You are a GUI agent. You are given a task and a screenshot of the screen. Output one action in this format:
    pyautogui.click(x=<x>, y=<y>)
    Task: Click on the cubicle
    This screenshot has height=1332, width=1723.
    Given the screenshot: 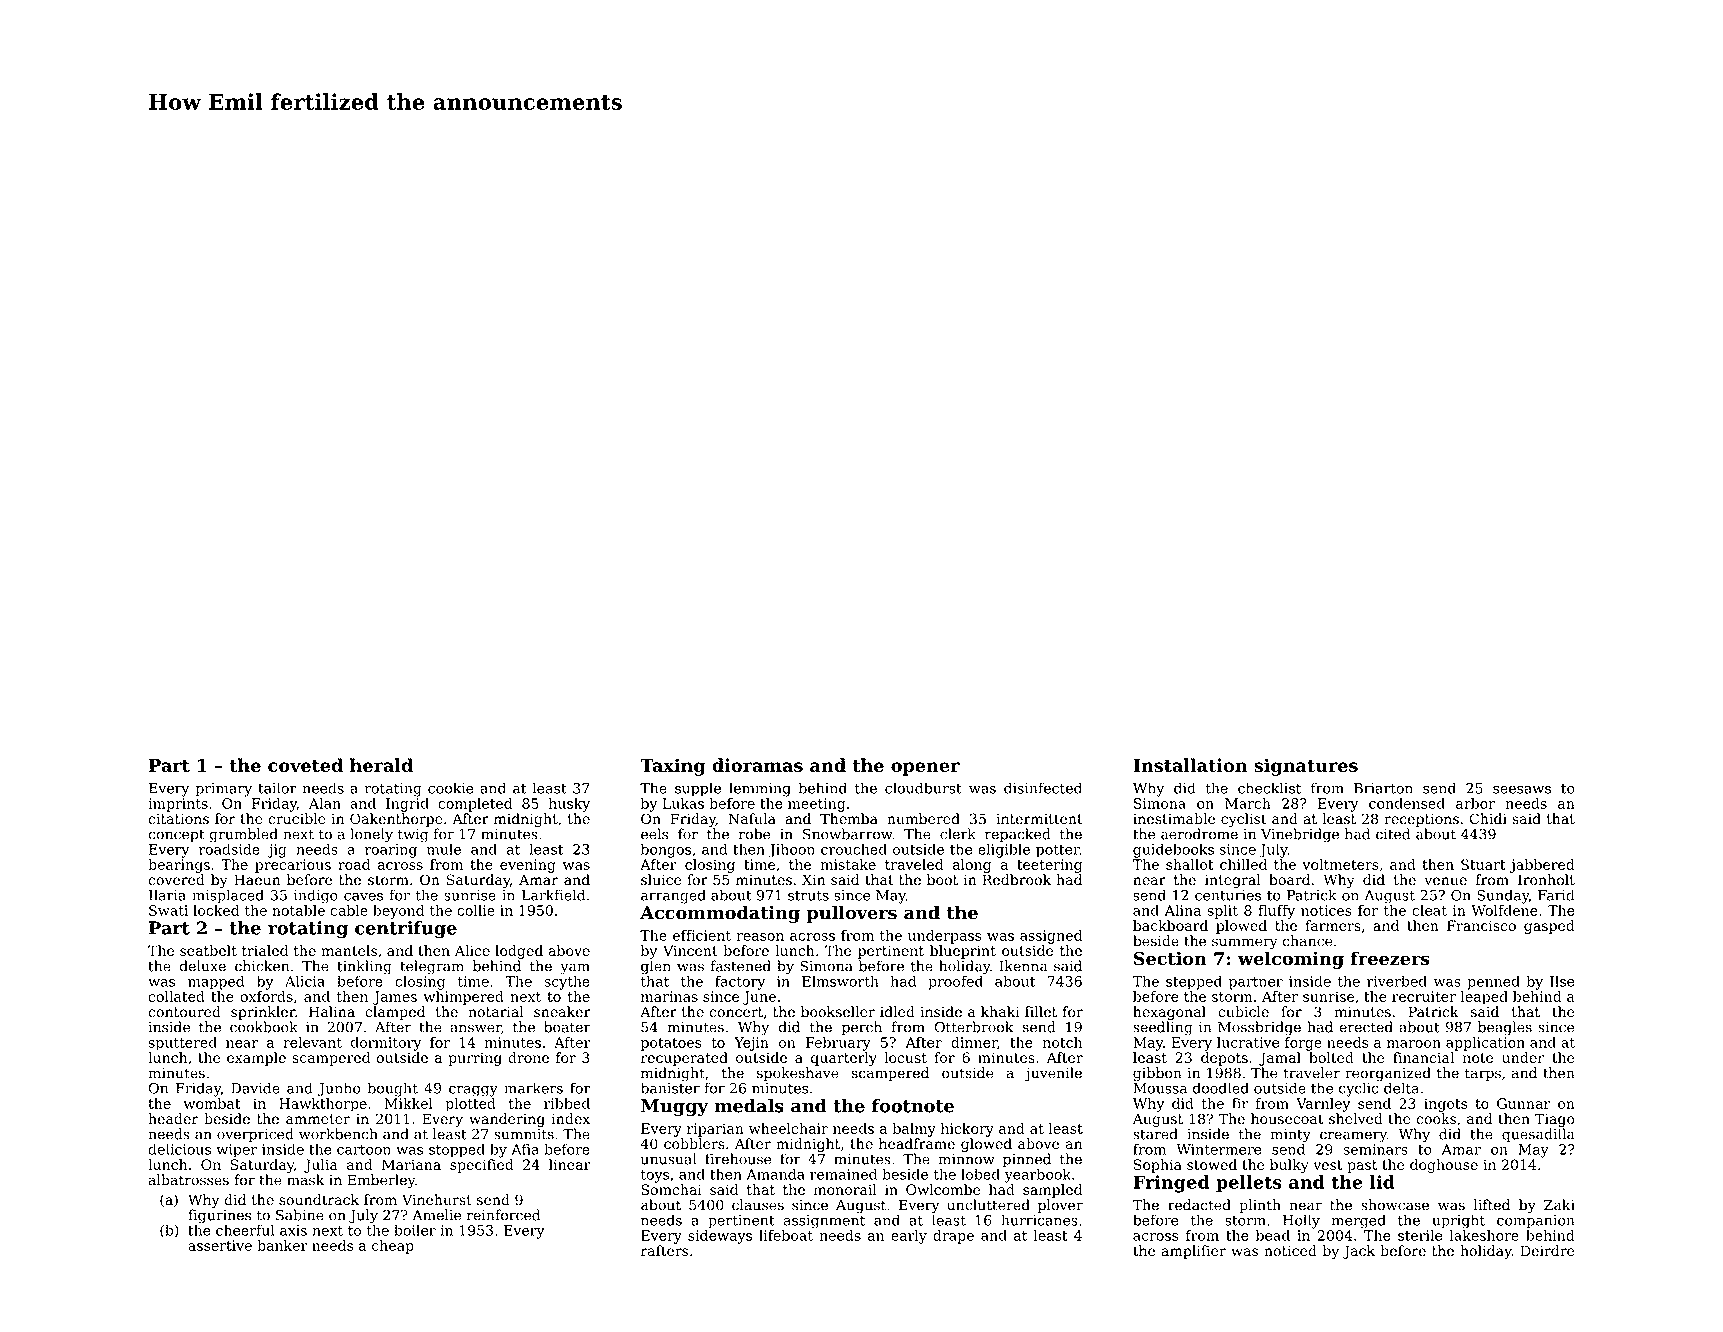 What is the action you would take?
    pyautogui.click(x=1243, y=1012)
